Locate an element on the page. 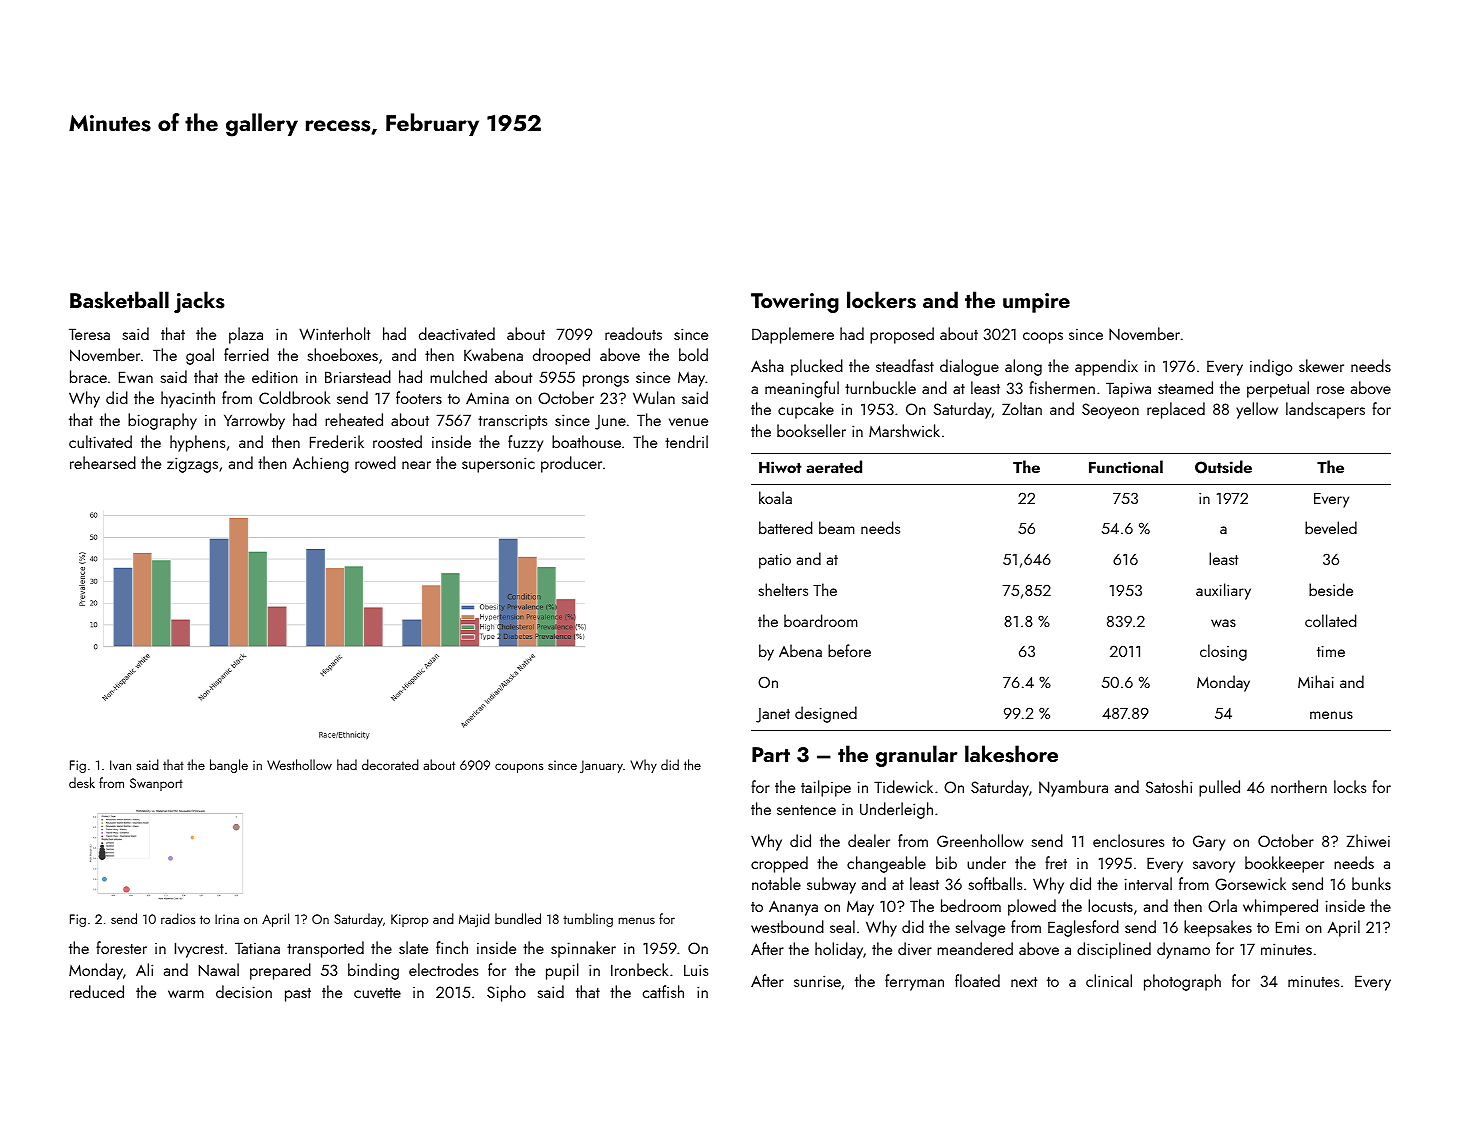 This page has height=1128, width=1460. hyphens is located at coordinates (197, 443).
